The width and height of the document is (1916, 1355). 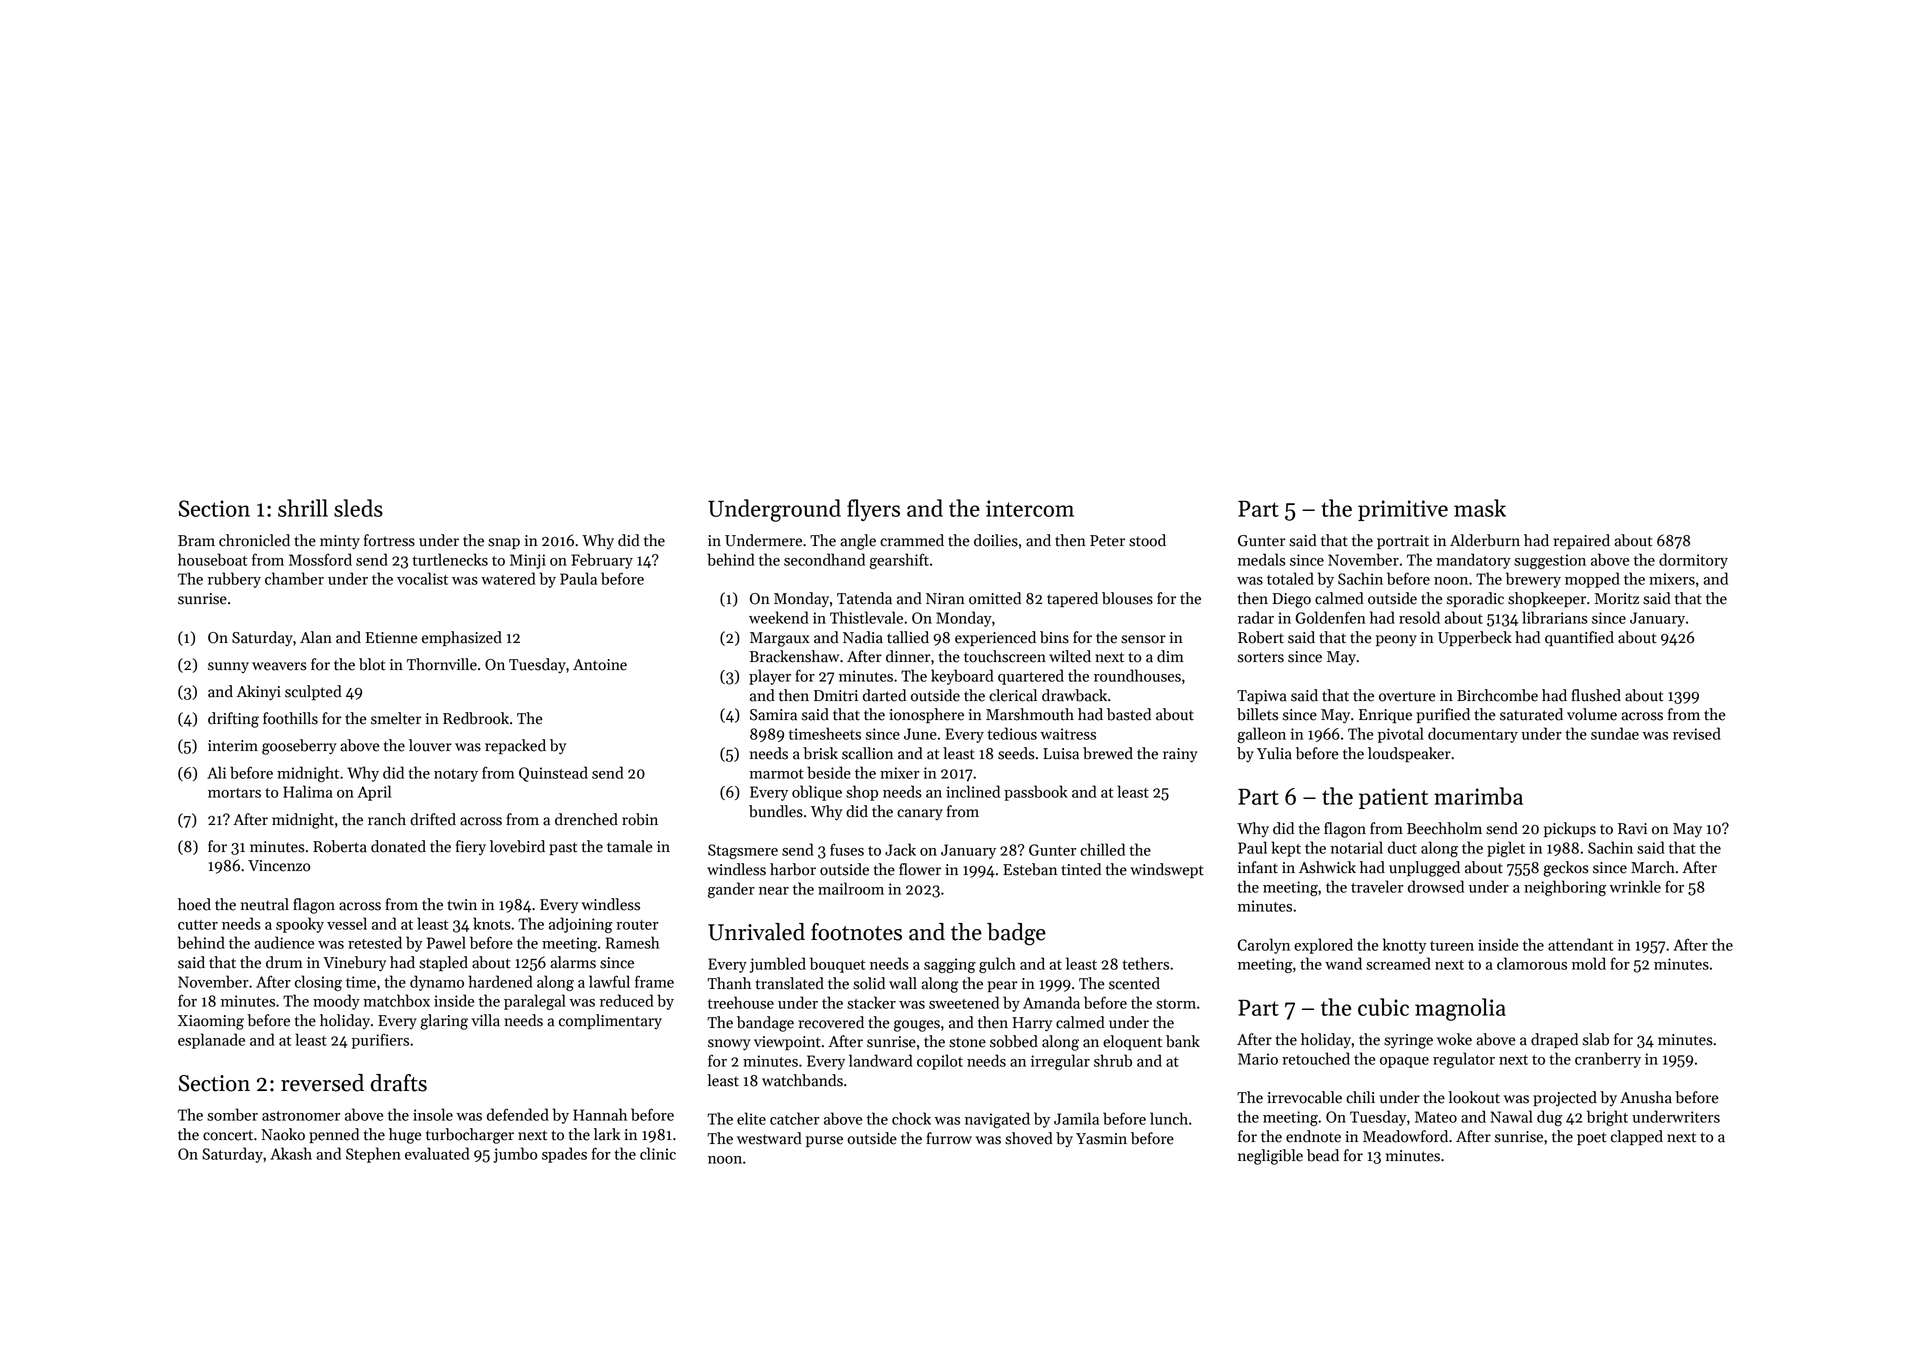 What do you see at coordinates (1480, 508) in the document?
I see `mask` at bounding box center [1480, 508].
